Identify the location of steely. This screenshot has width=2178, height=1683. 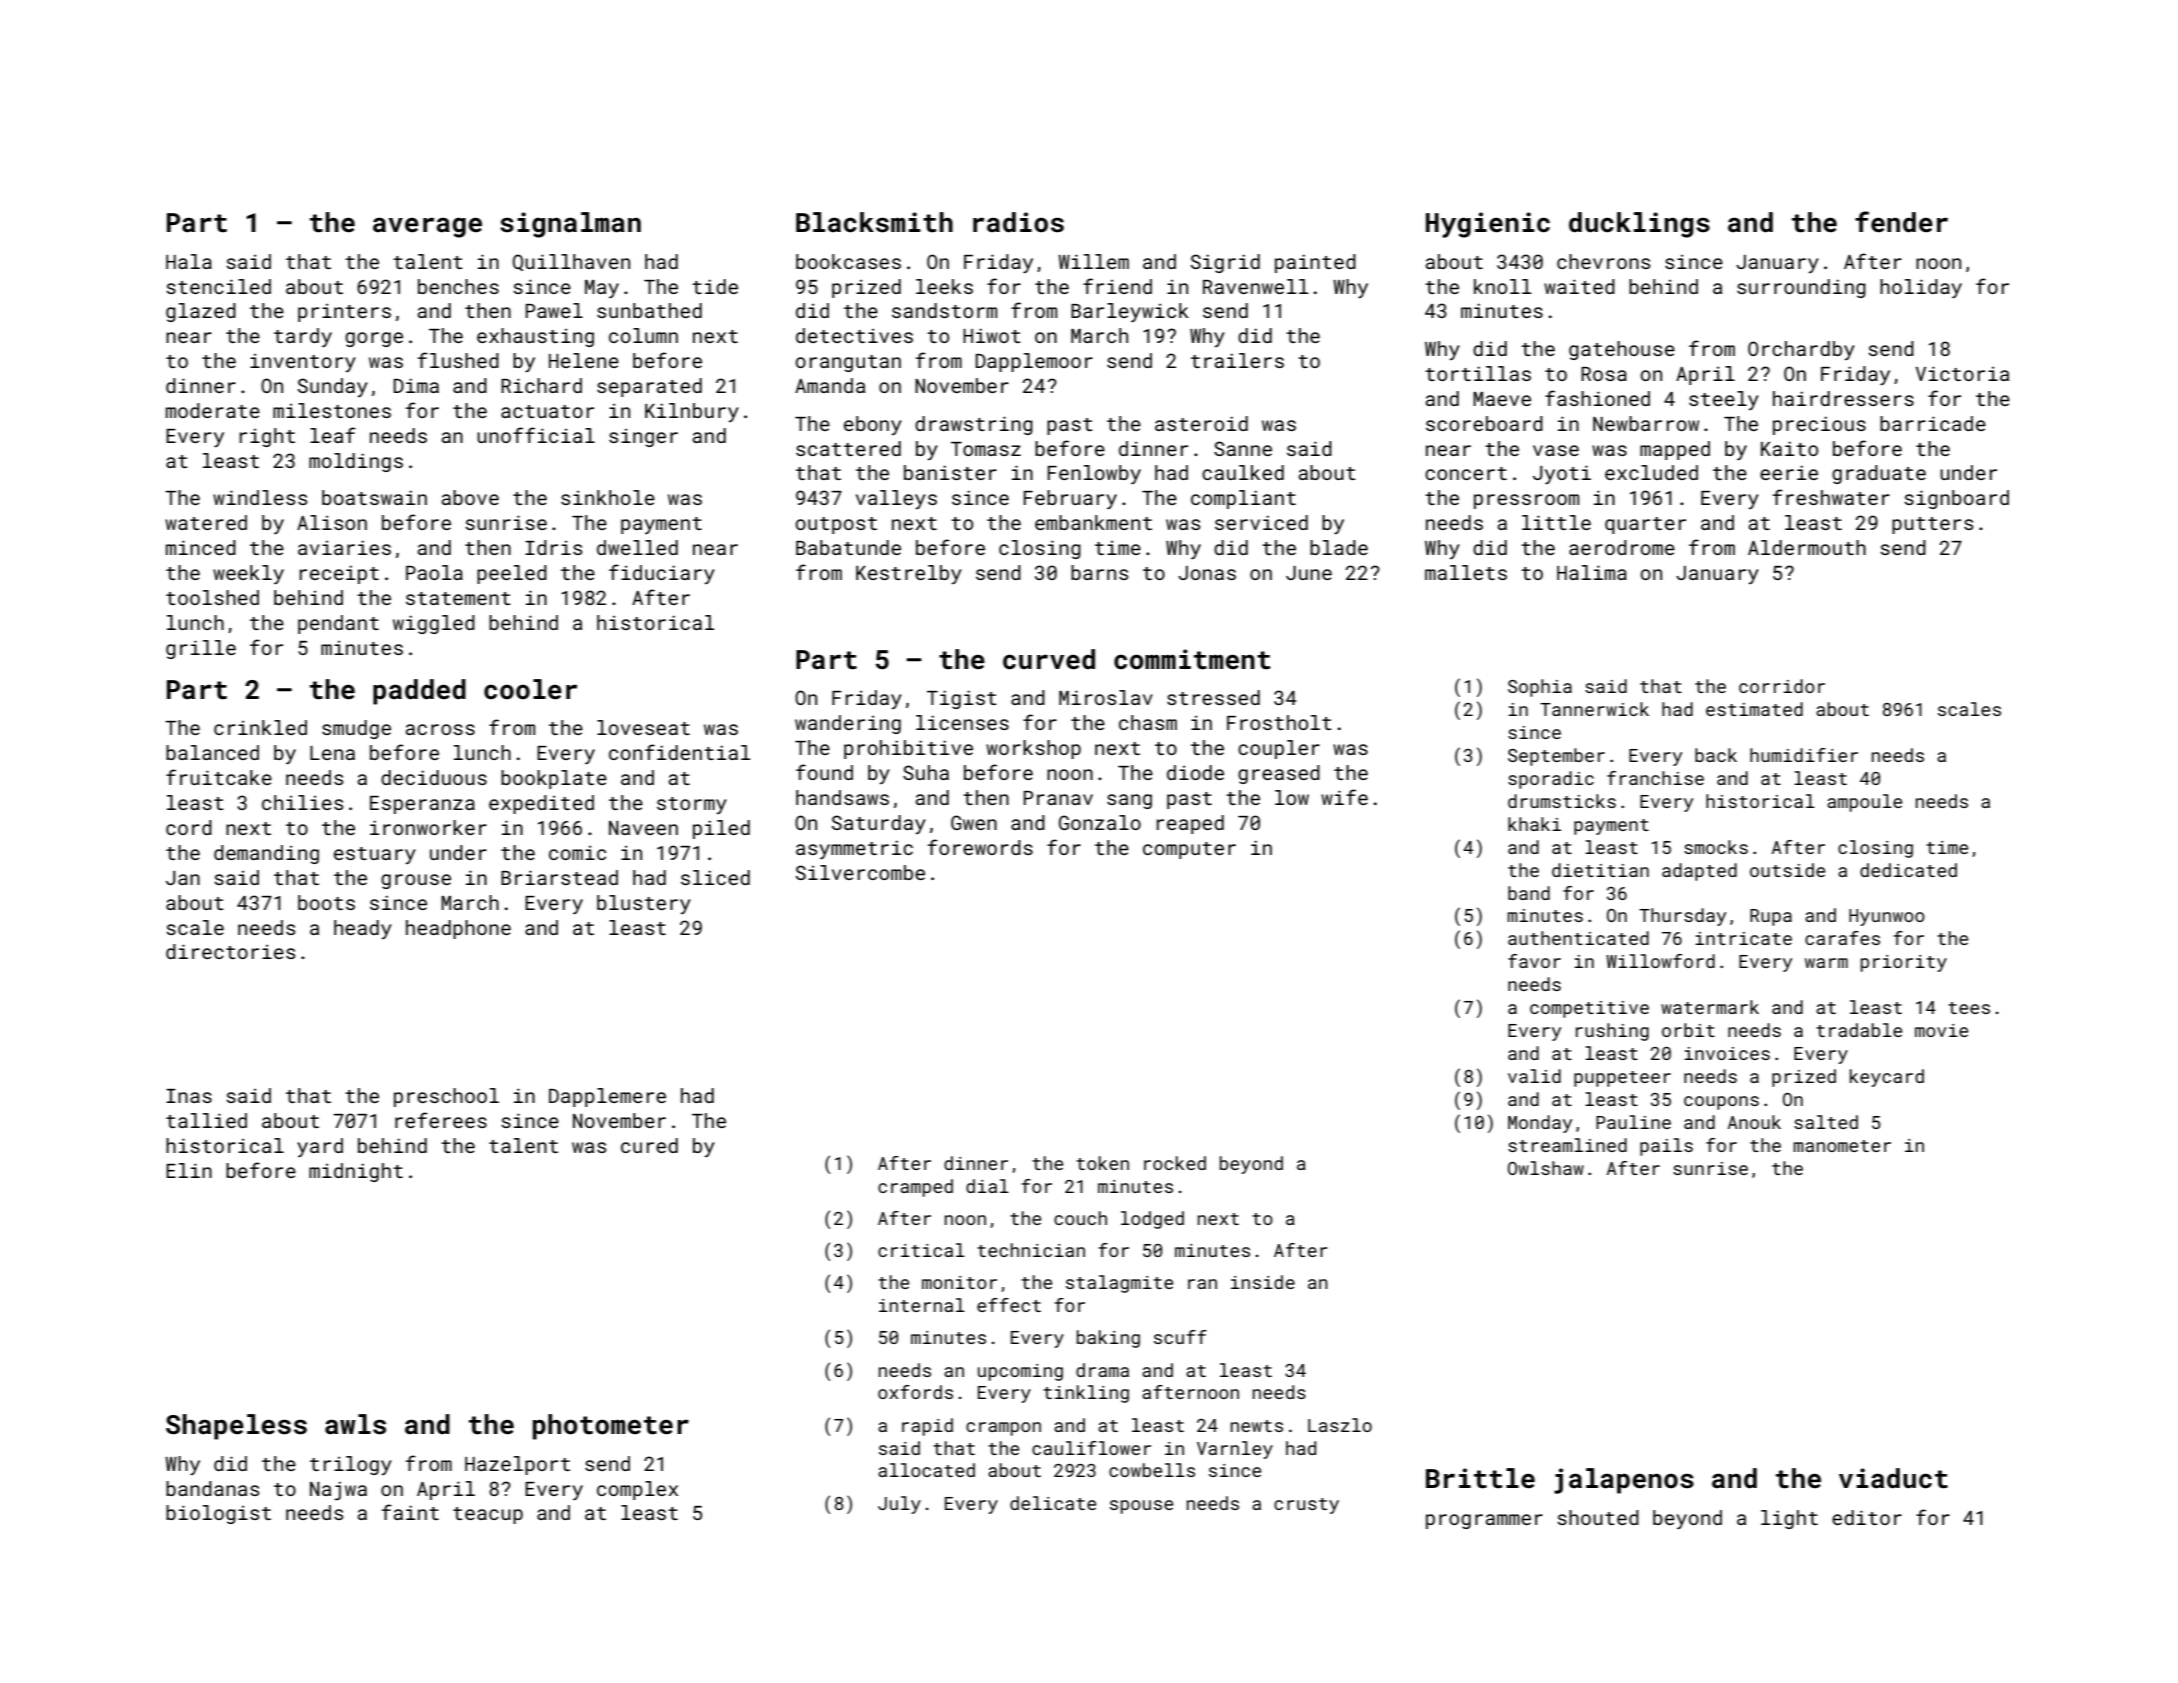
(1724, 400).
